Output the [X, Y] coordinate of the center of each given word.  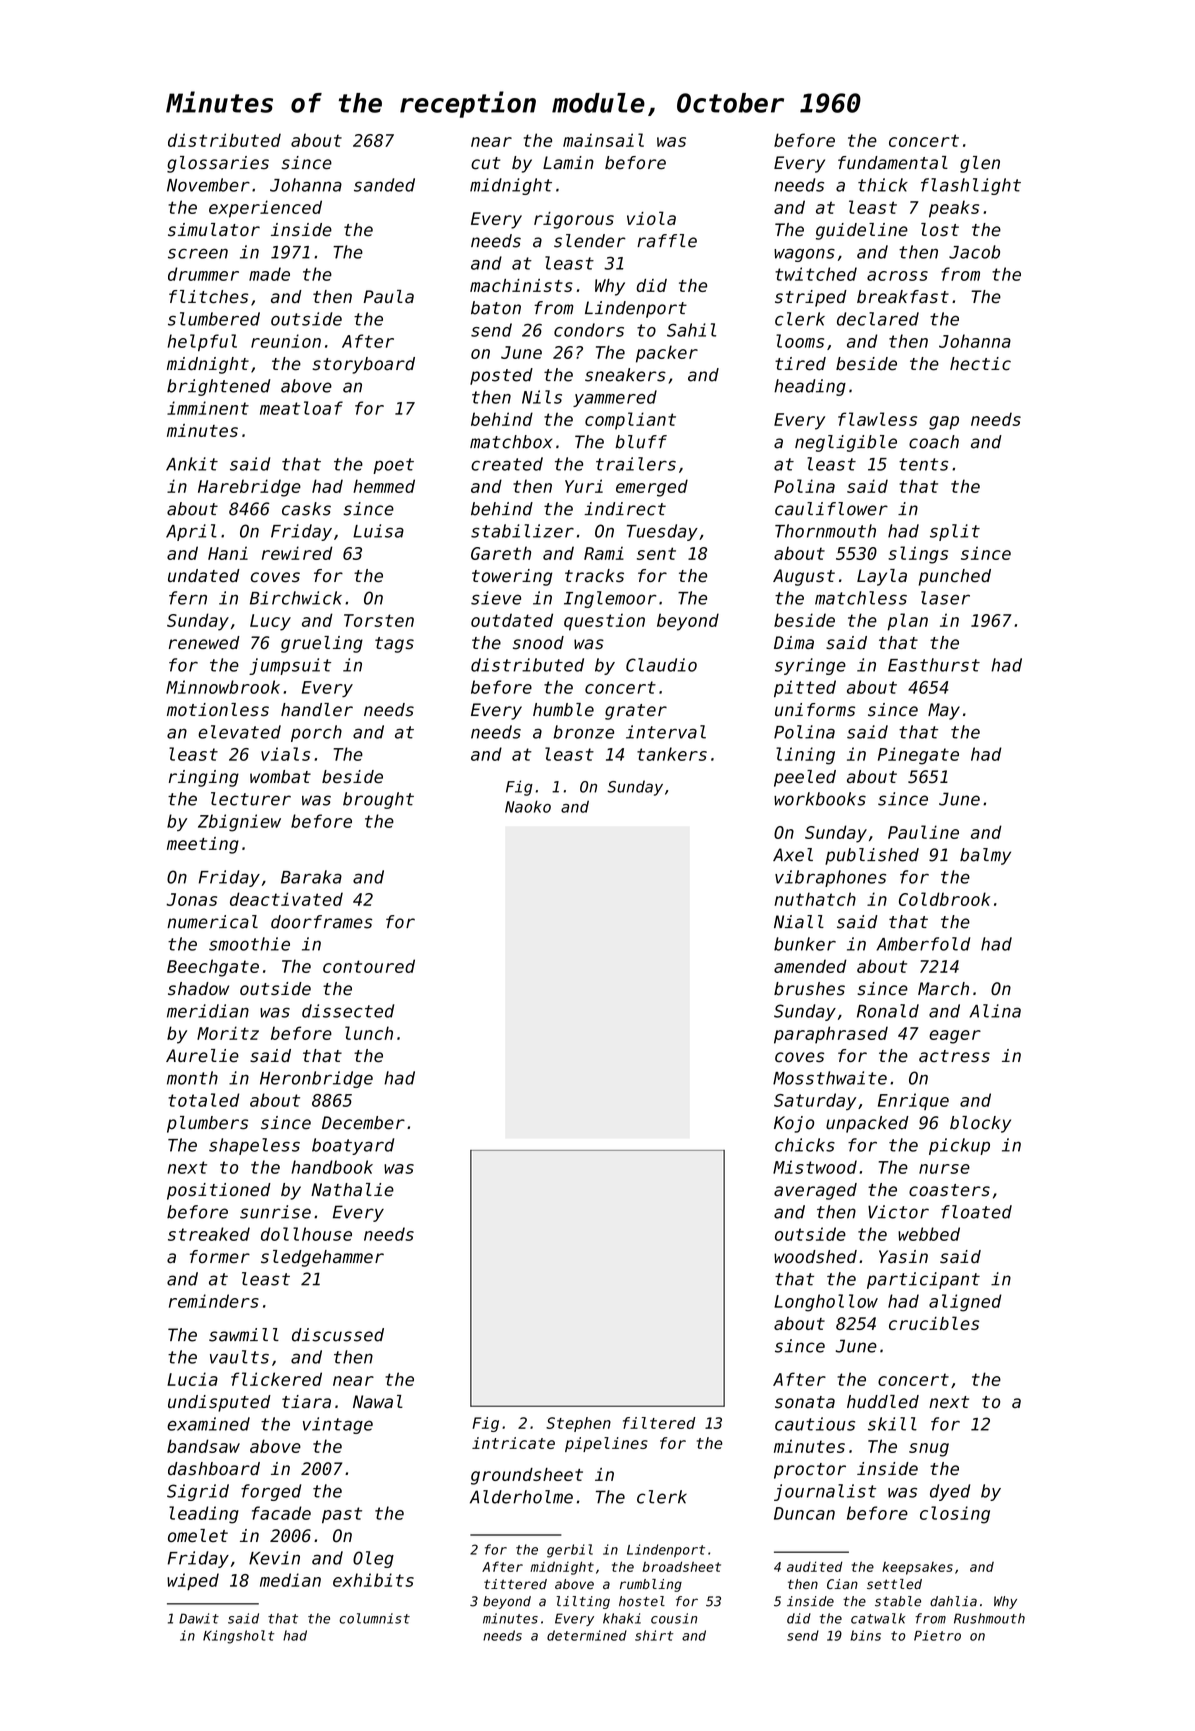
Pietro [937, 1635]
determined [587, 1635]
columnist [374, 1618]
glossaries [218, 164]
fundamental [893, 163]
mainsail [603, 140]
